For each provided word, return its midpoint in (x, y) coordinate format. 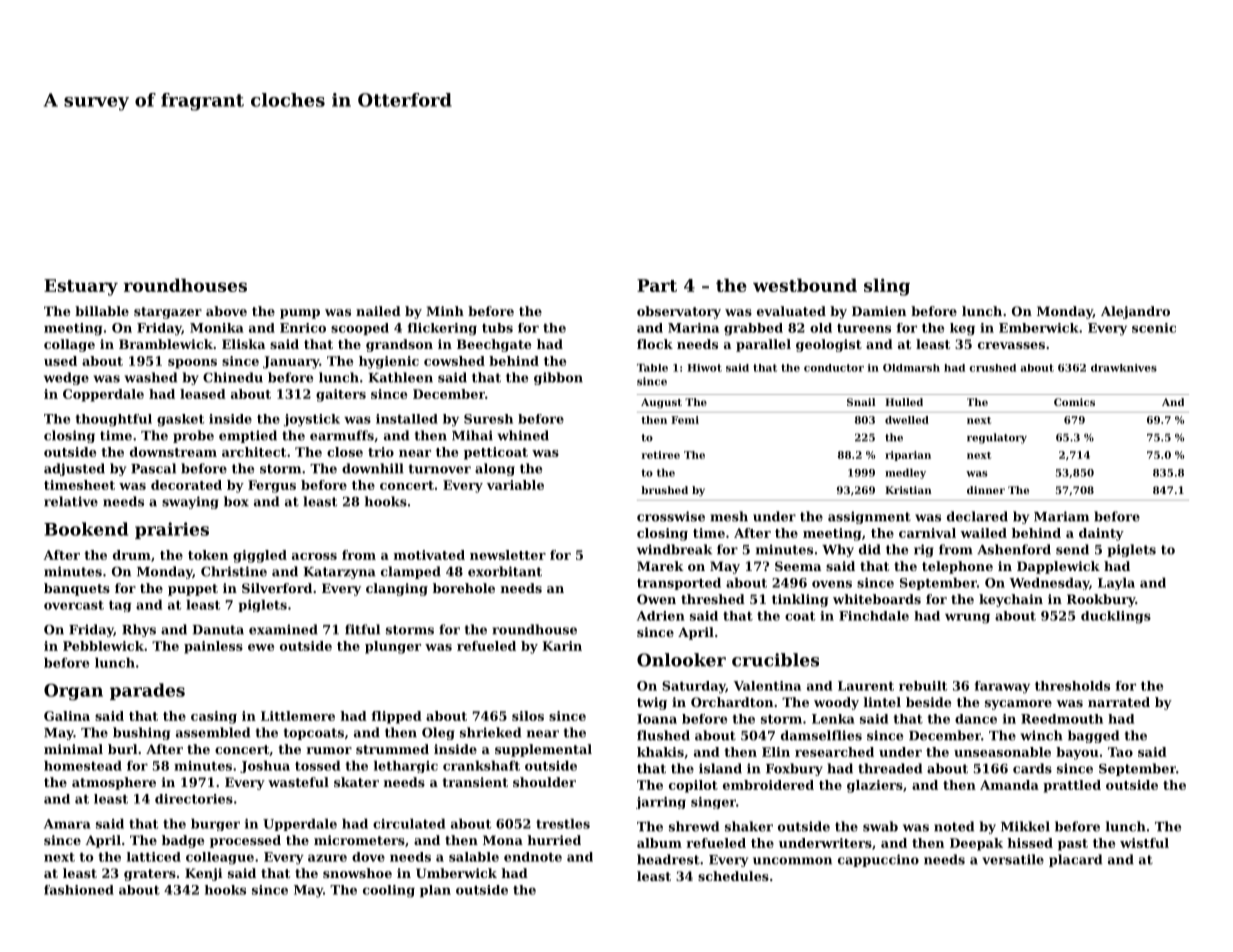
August (661, 403)
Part (657, 285)
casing (214, 717)
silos (528, 716)
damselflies (821, 735)
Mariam (1061, 516)
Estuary (81, 287)
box (236, 501)
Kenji (203, 874)
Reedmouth (1062, 719)
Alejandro (1135, 312)
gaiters (341, 395)
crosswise (671, 516)
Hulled (904, 402)
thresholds (1072, 686)
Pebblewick (103, 646)
